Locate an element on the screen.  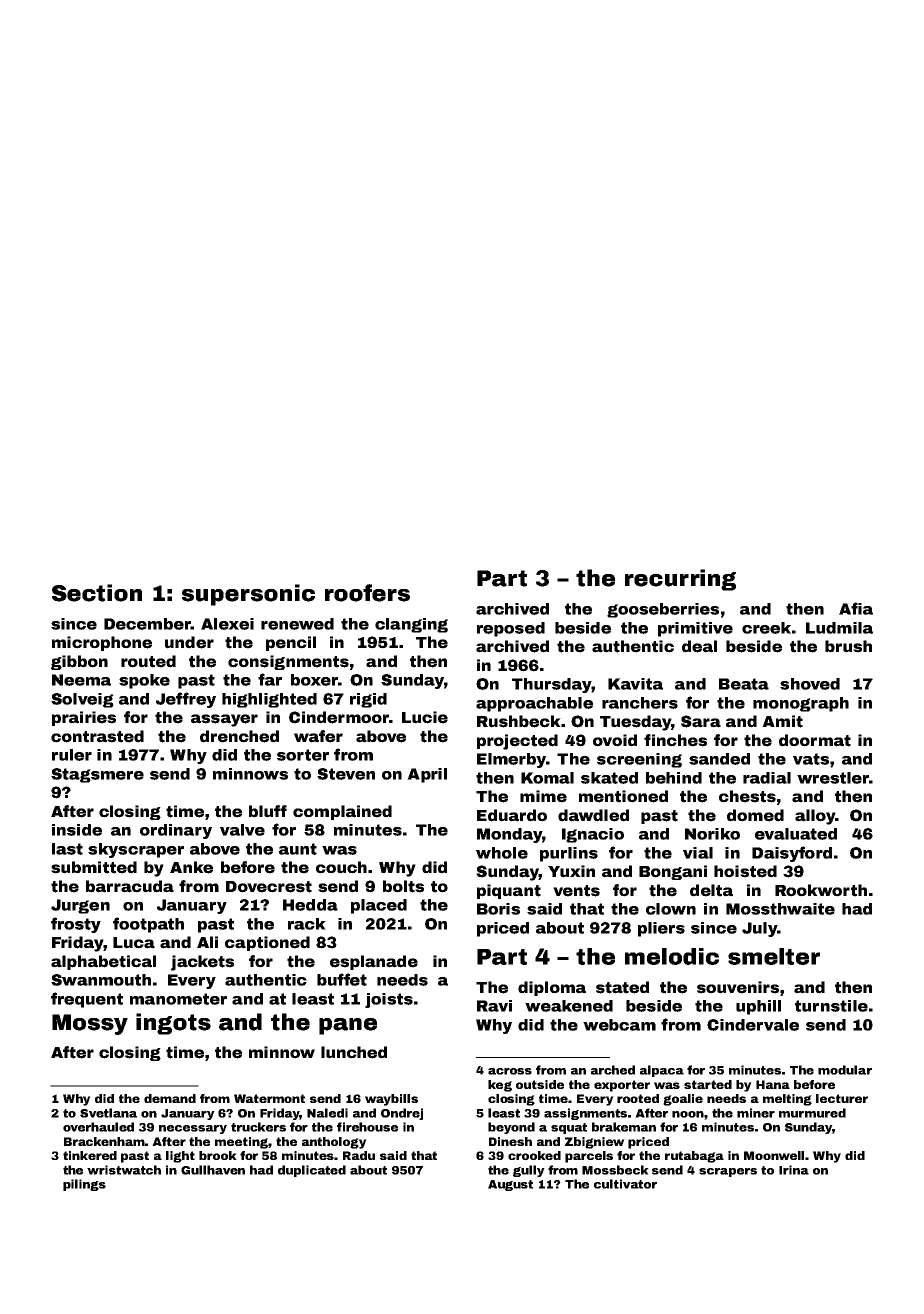
creek is located at coordinates (766, 628).
